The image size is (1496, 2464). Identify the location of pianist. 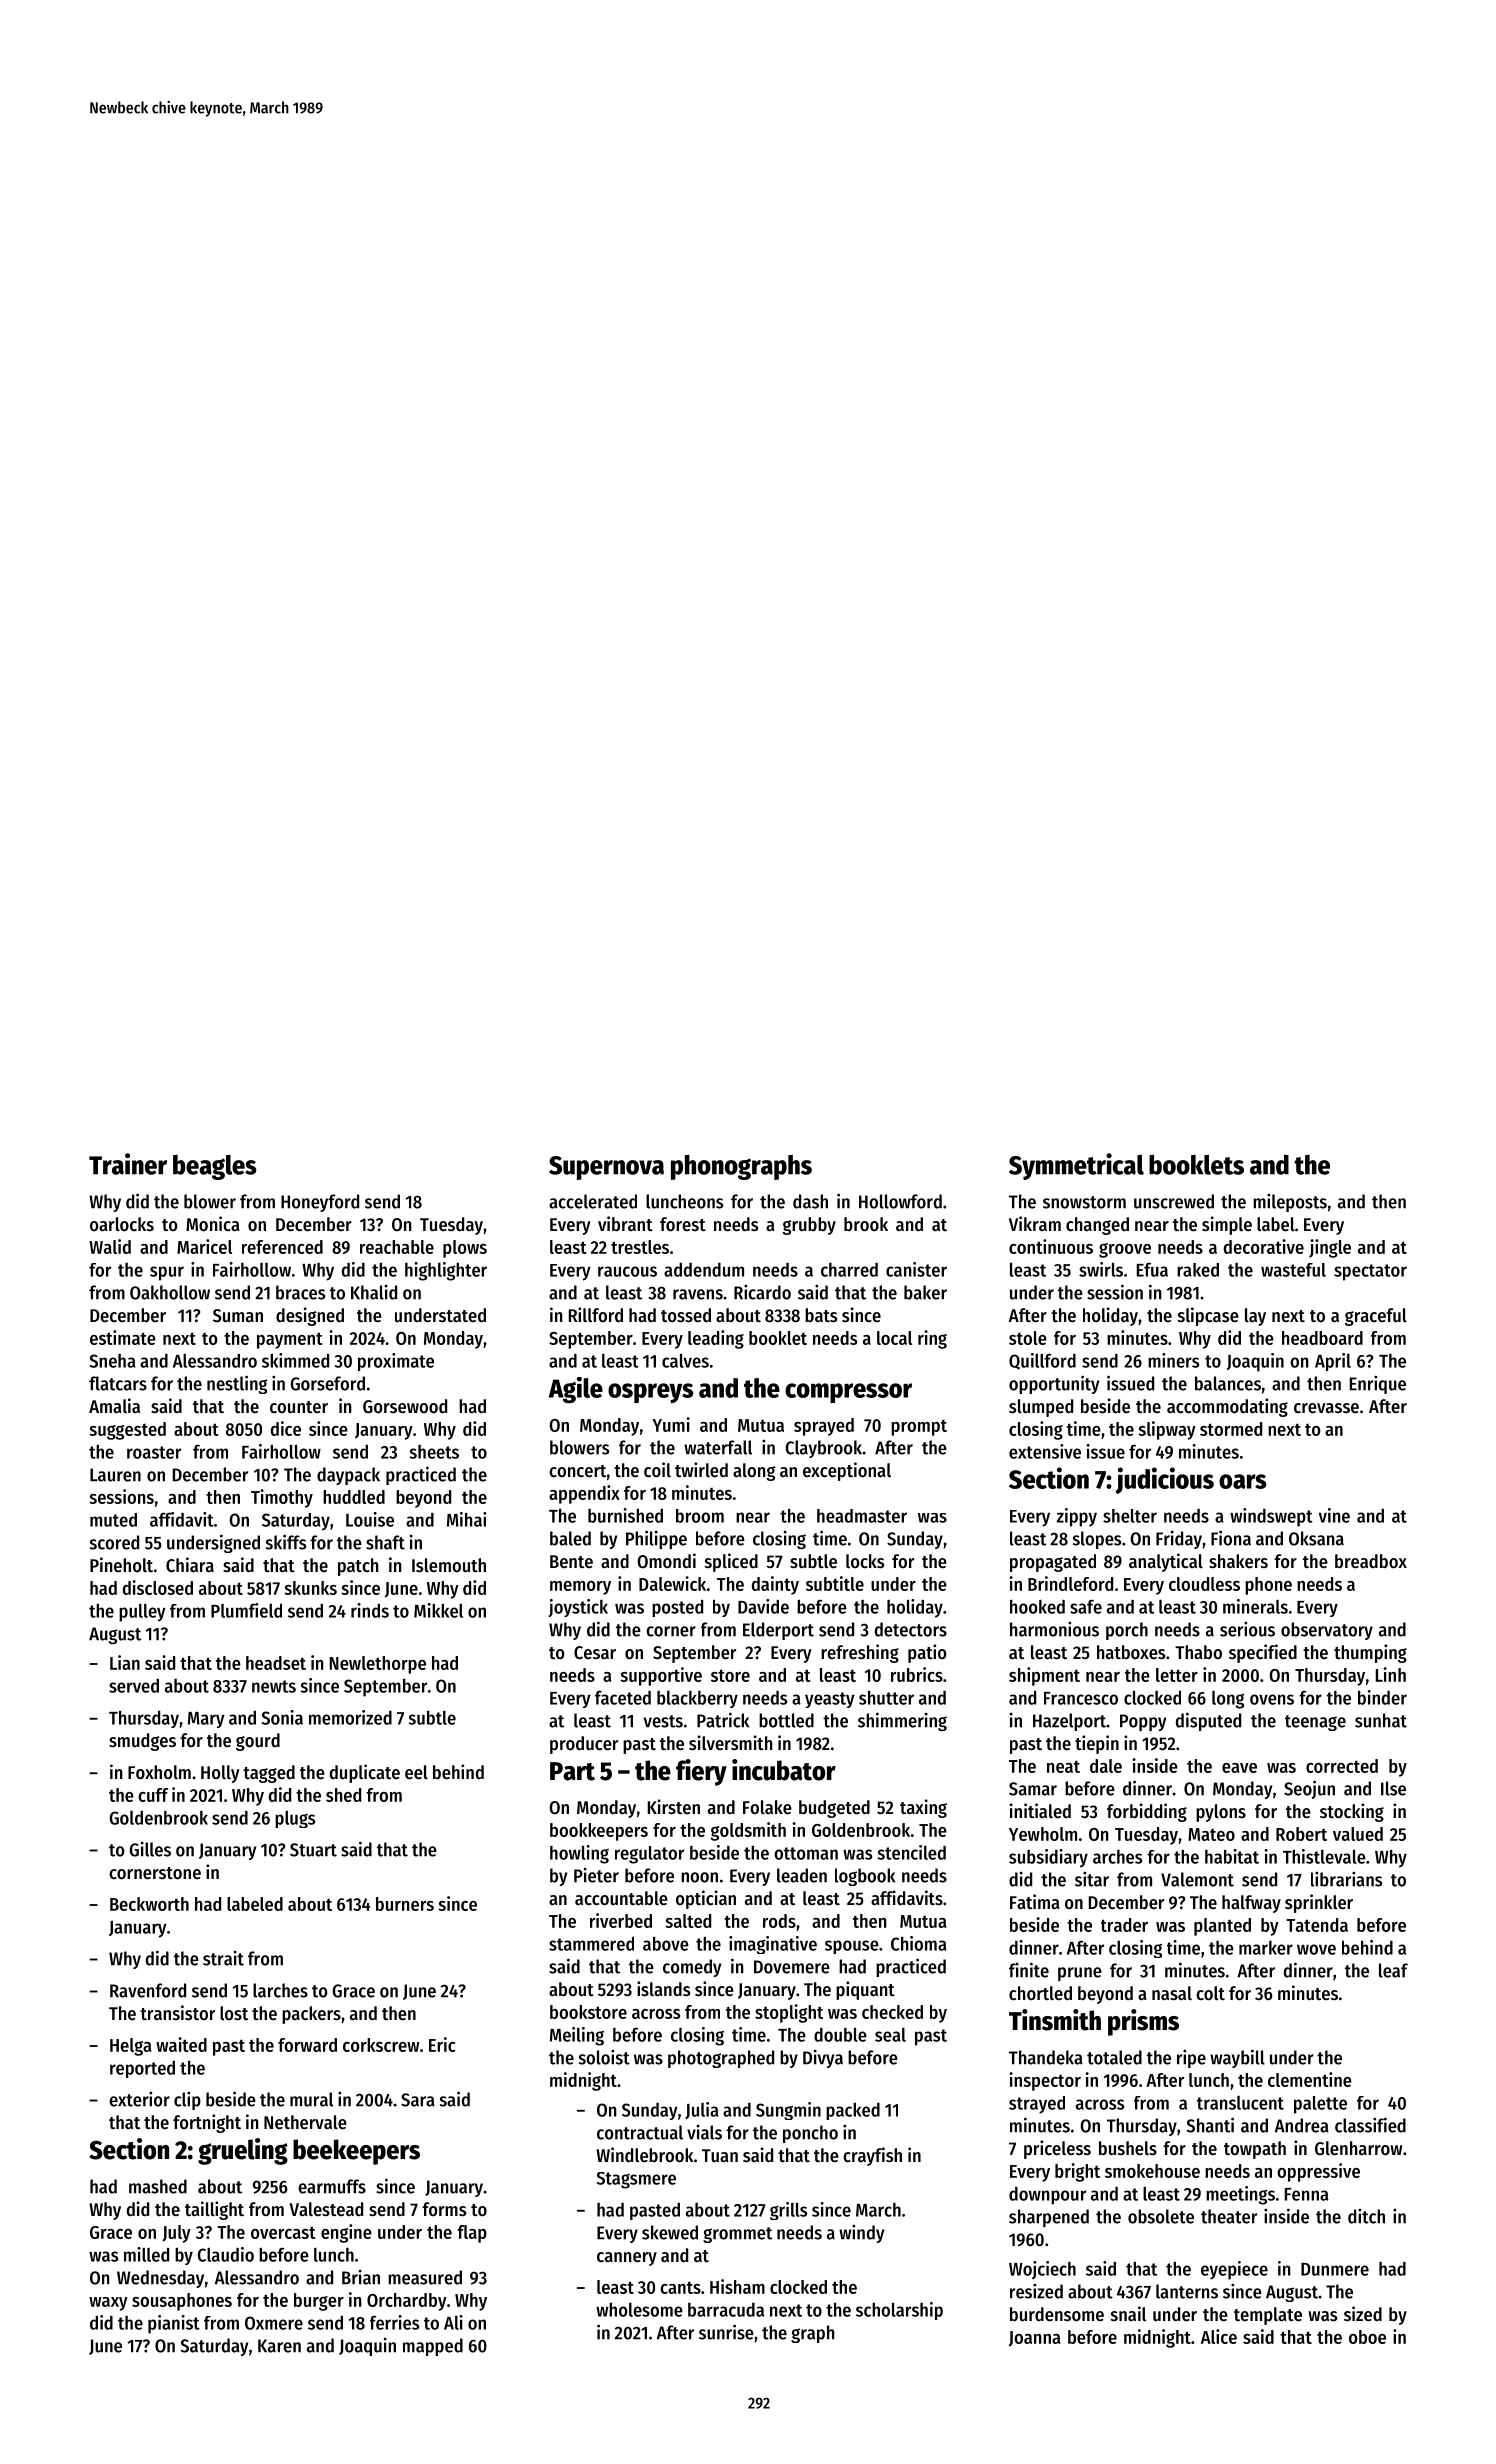
(174, 2324).
